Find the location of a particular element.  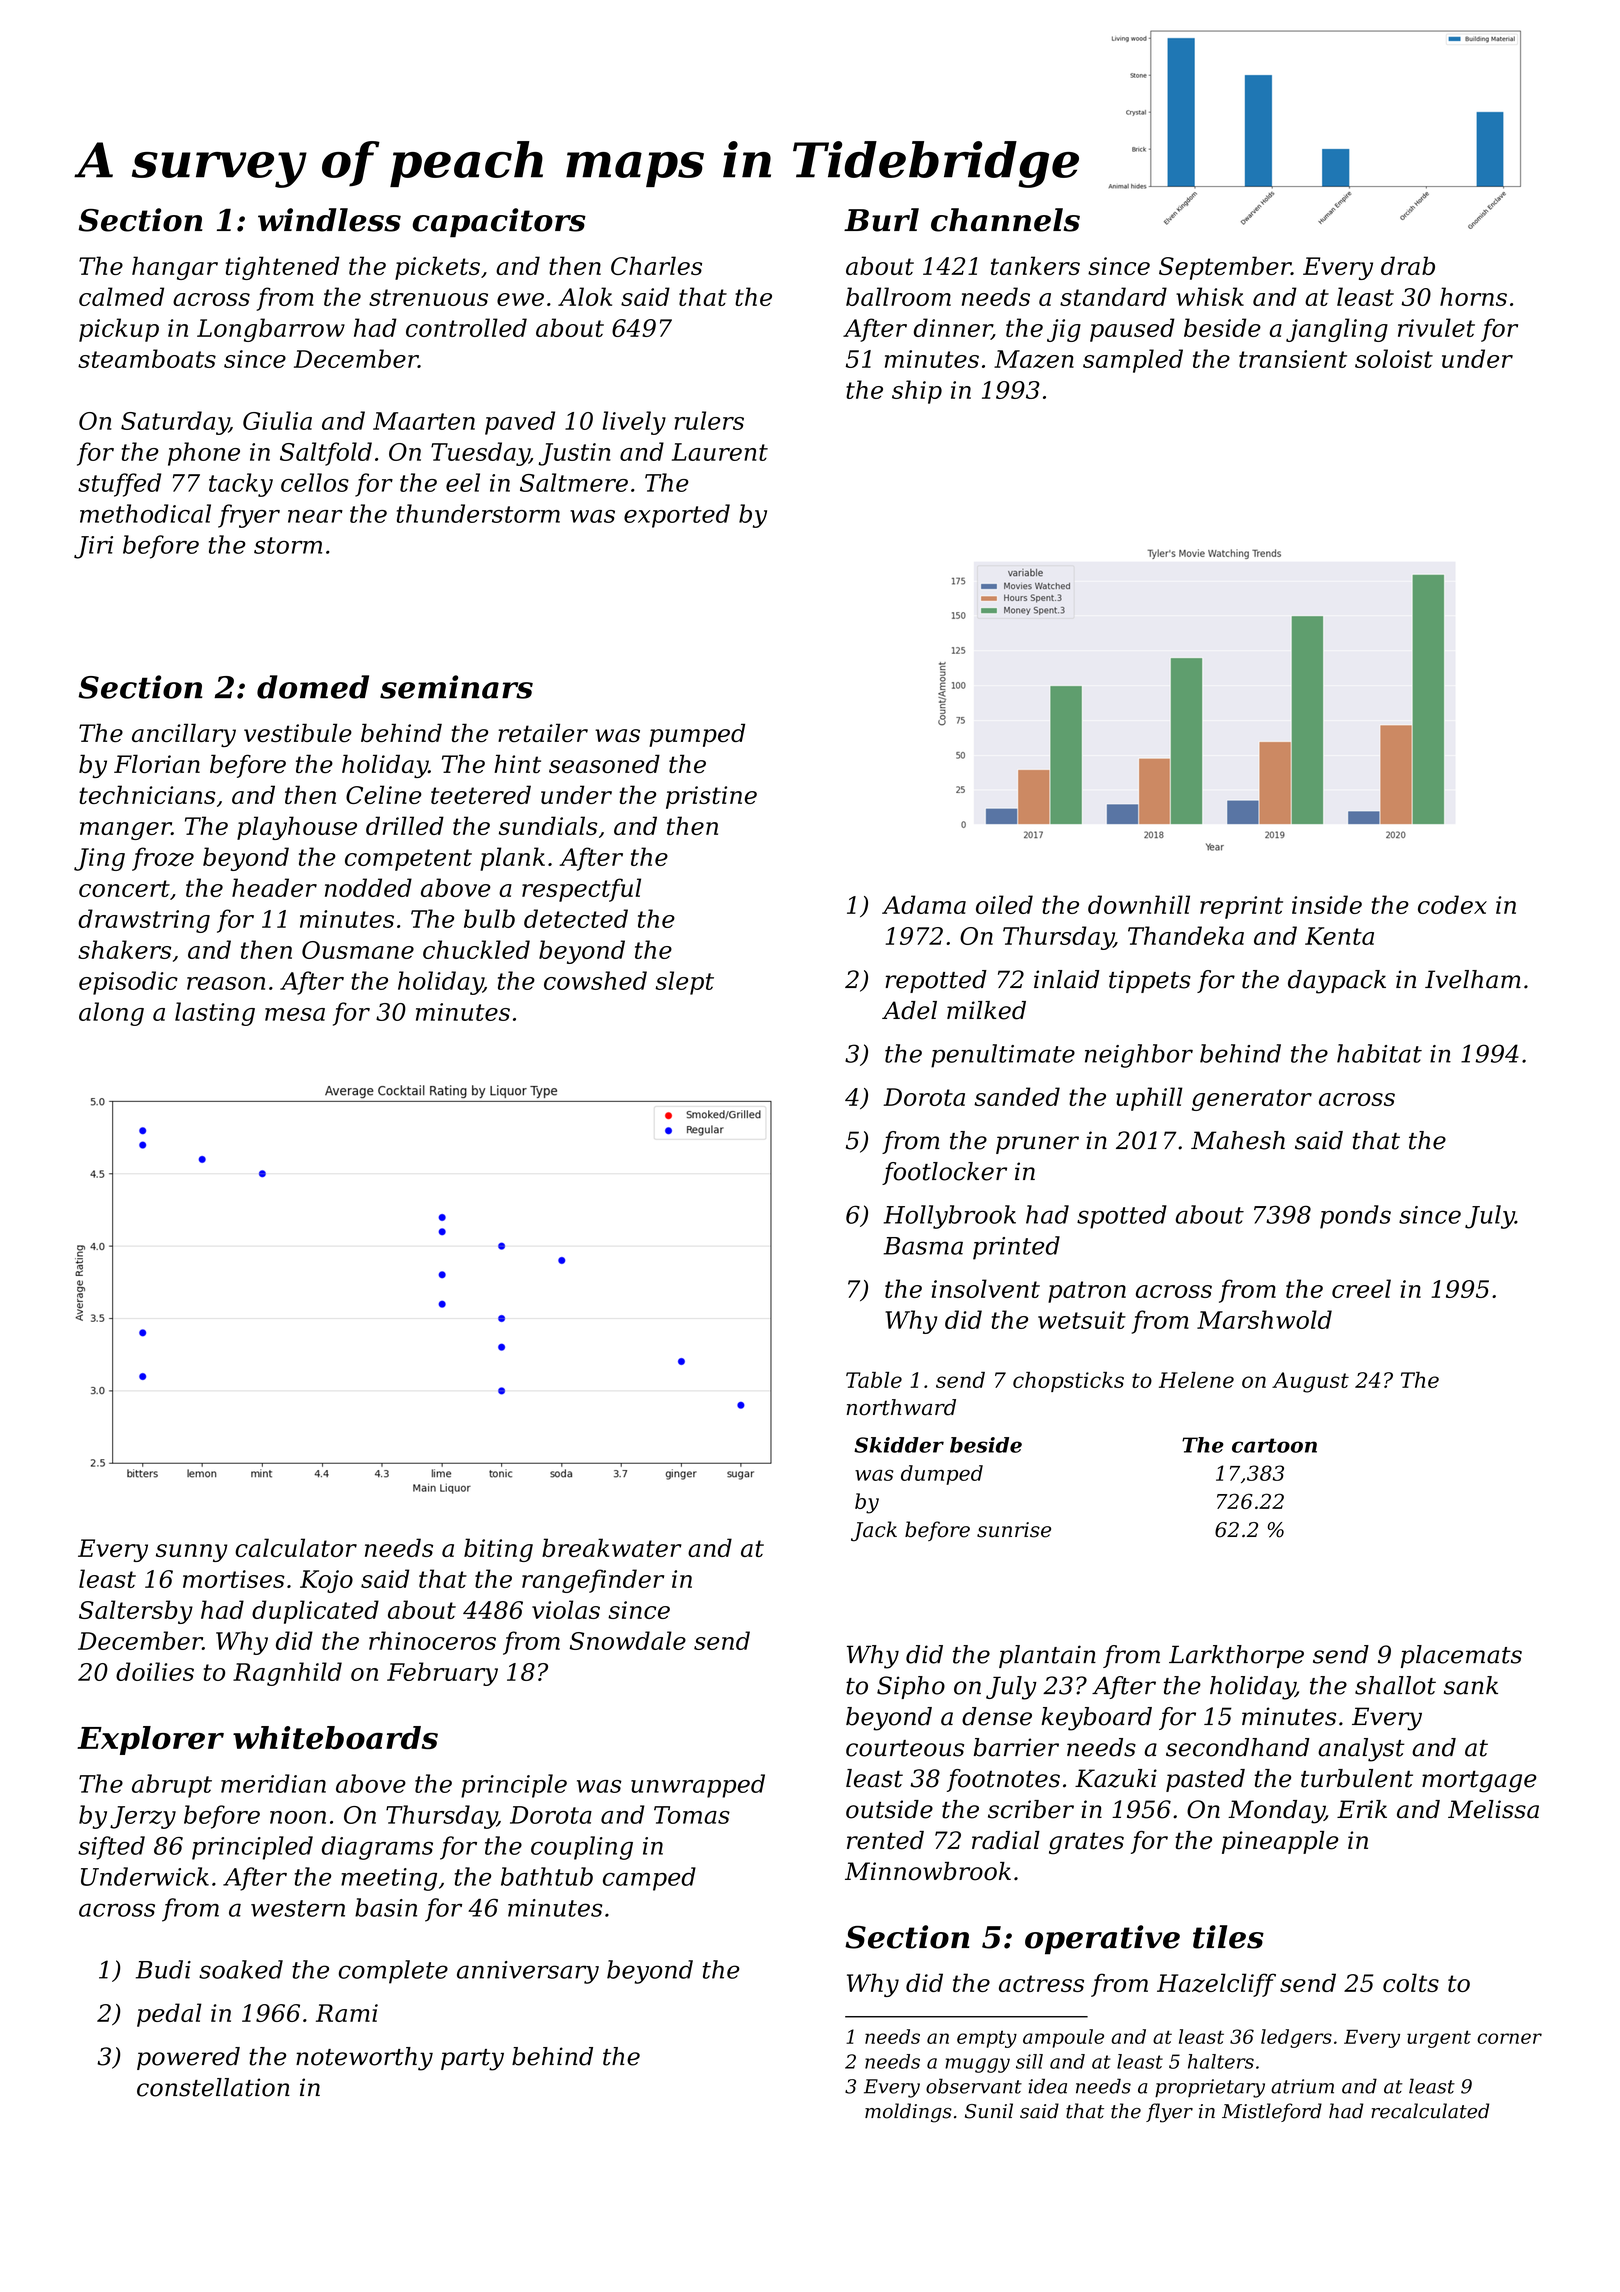

biting is located at coordinates (498, 1550).
